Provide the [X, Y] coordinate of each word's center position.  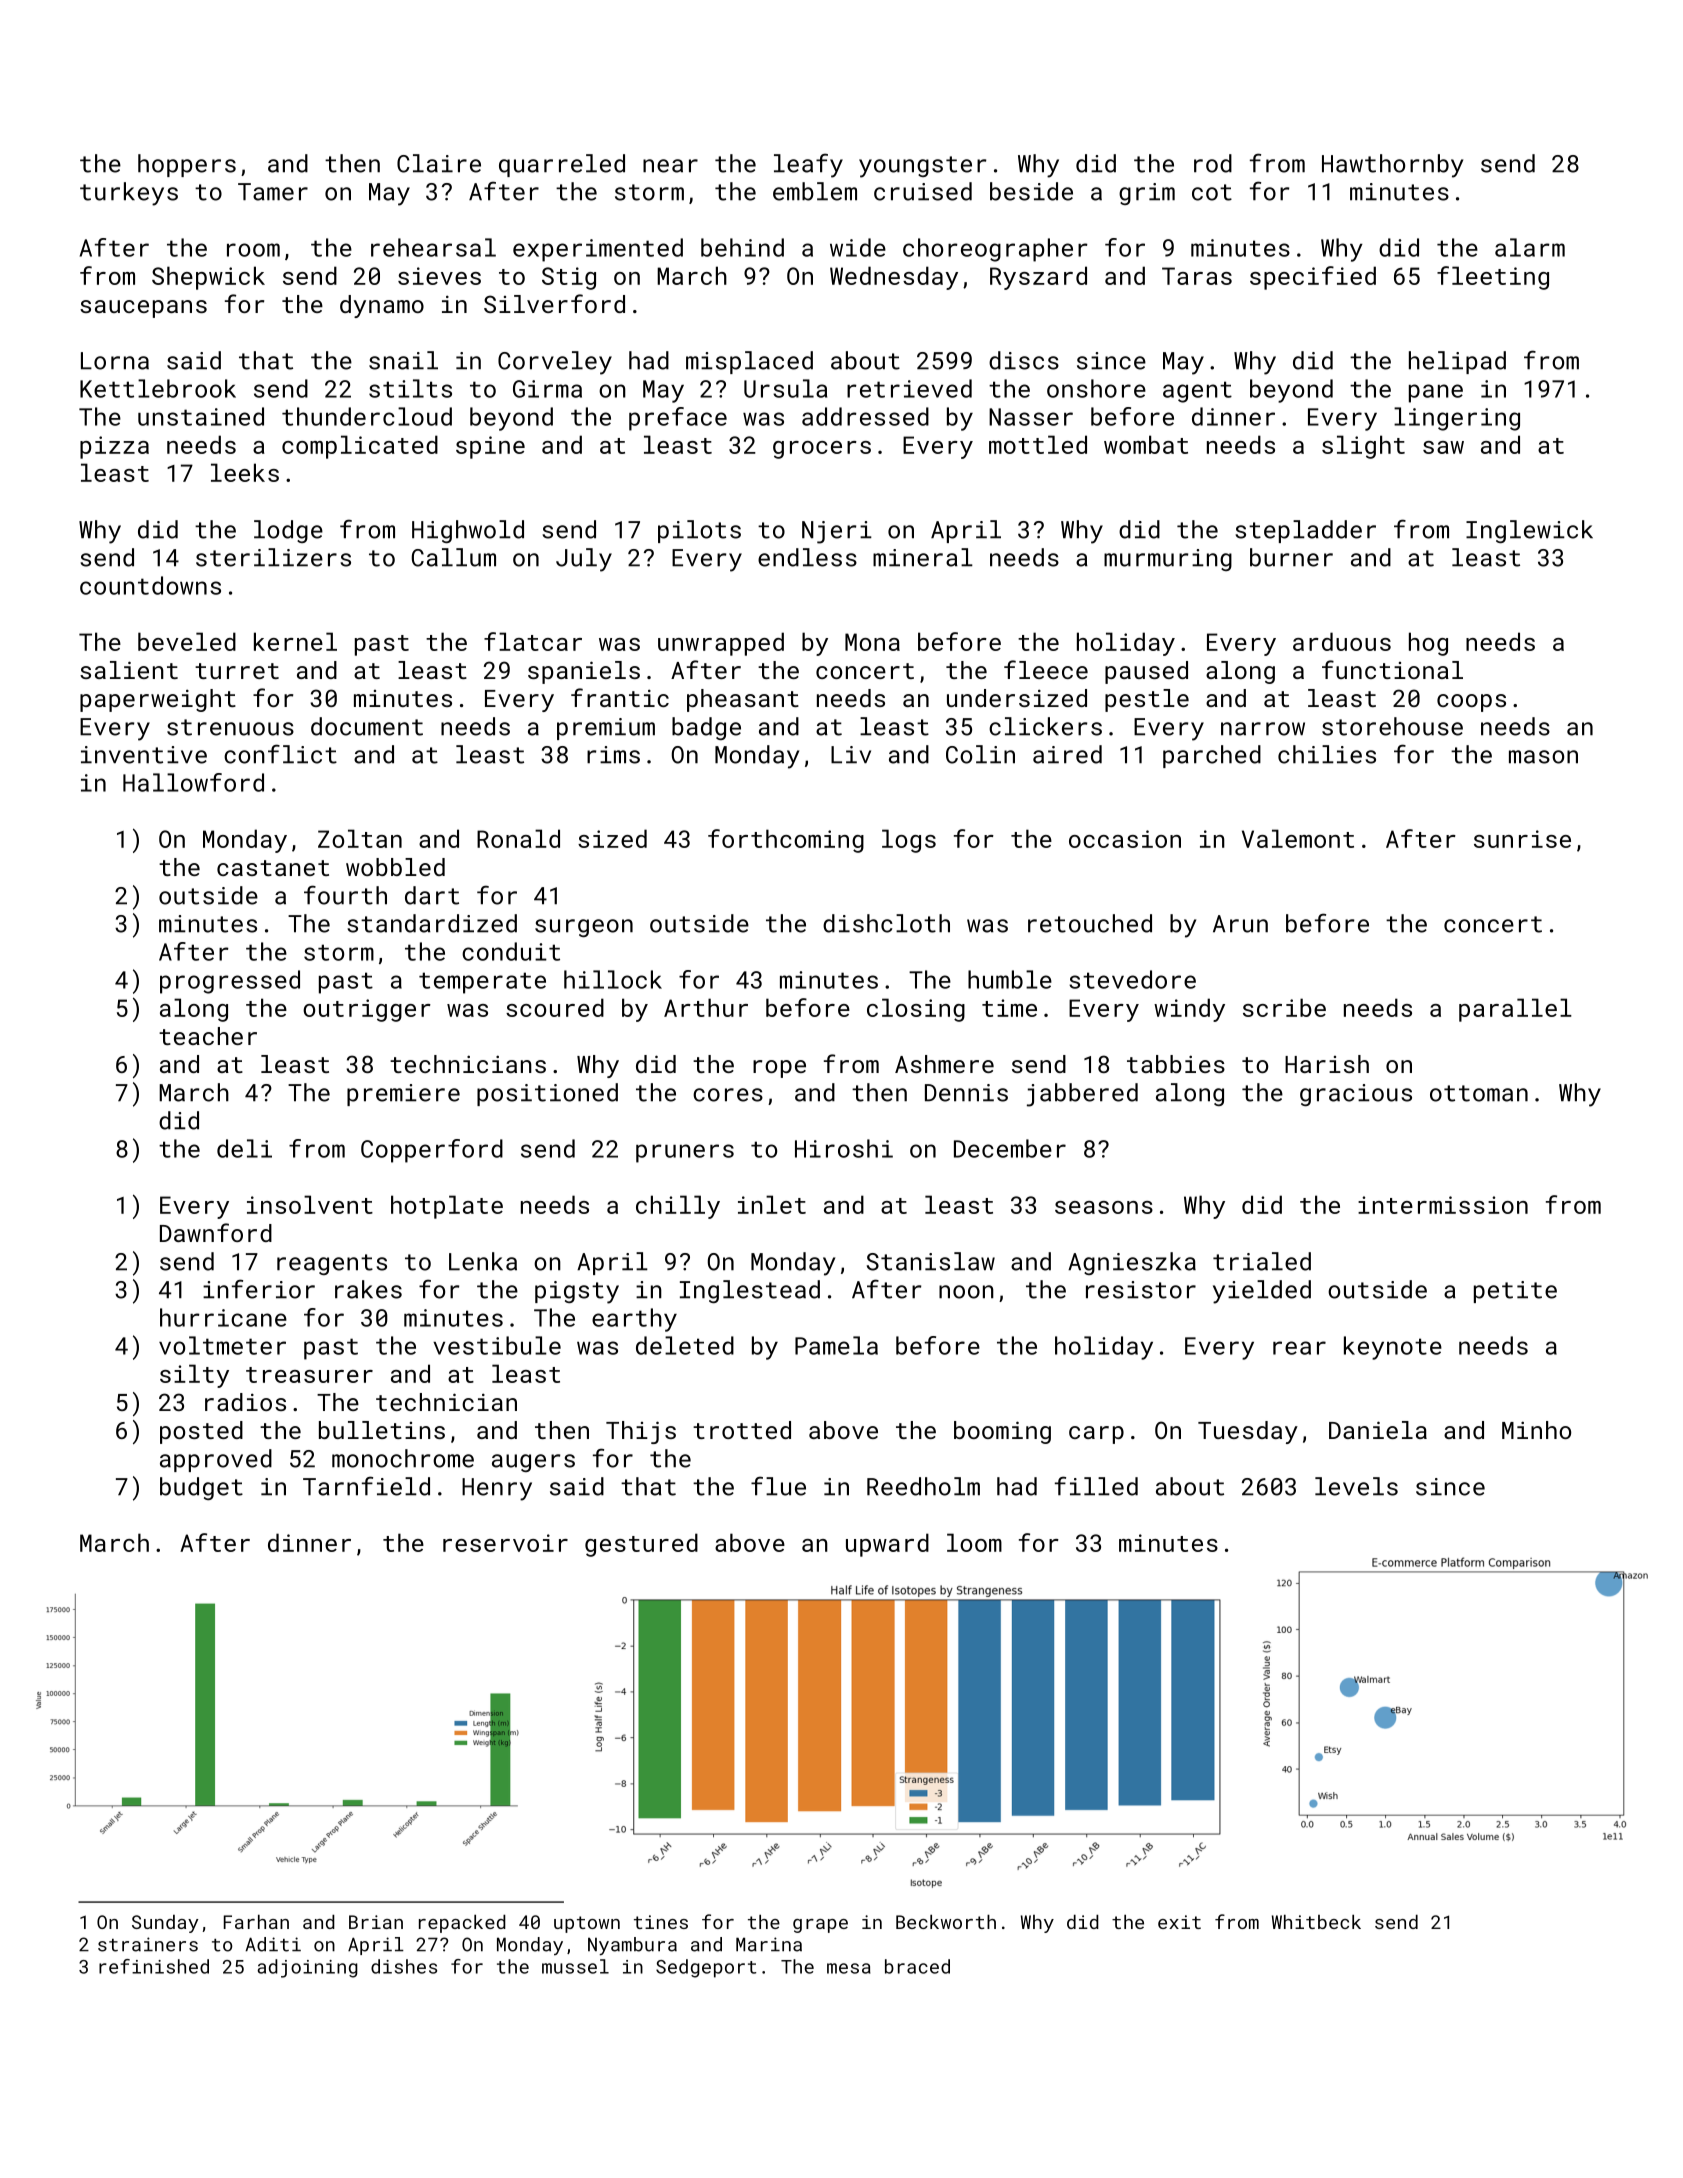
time [1009, 1008]
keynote [1393, 1348]
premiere [403, 1095]
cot [1212, 192]
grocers [822, 450]
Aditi [273, 1944]
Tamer [273, 192]
